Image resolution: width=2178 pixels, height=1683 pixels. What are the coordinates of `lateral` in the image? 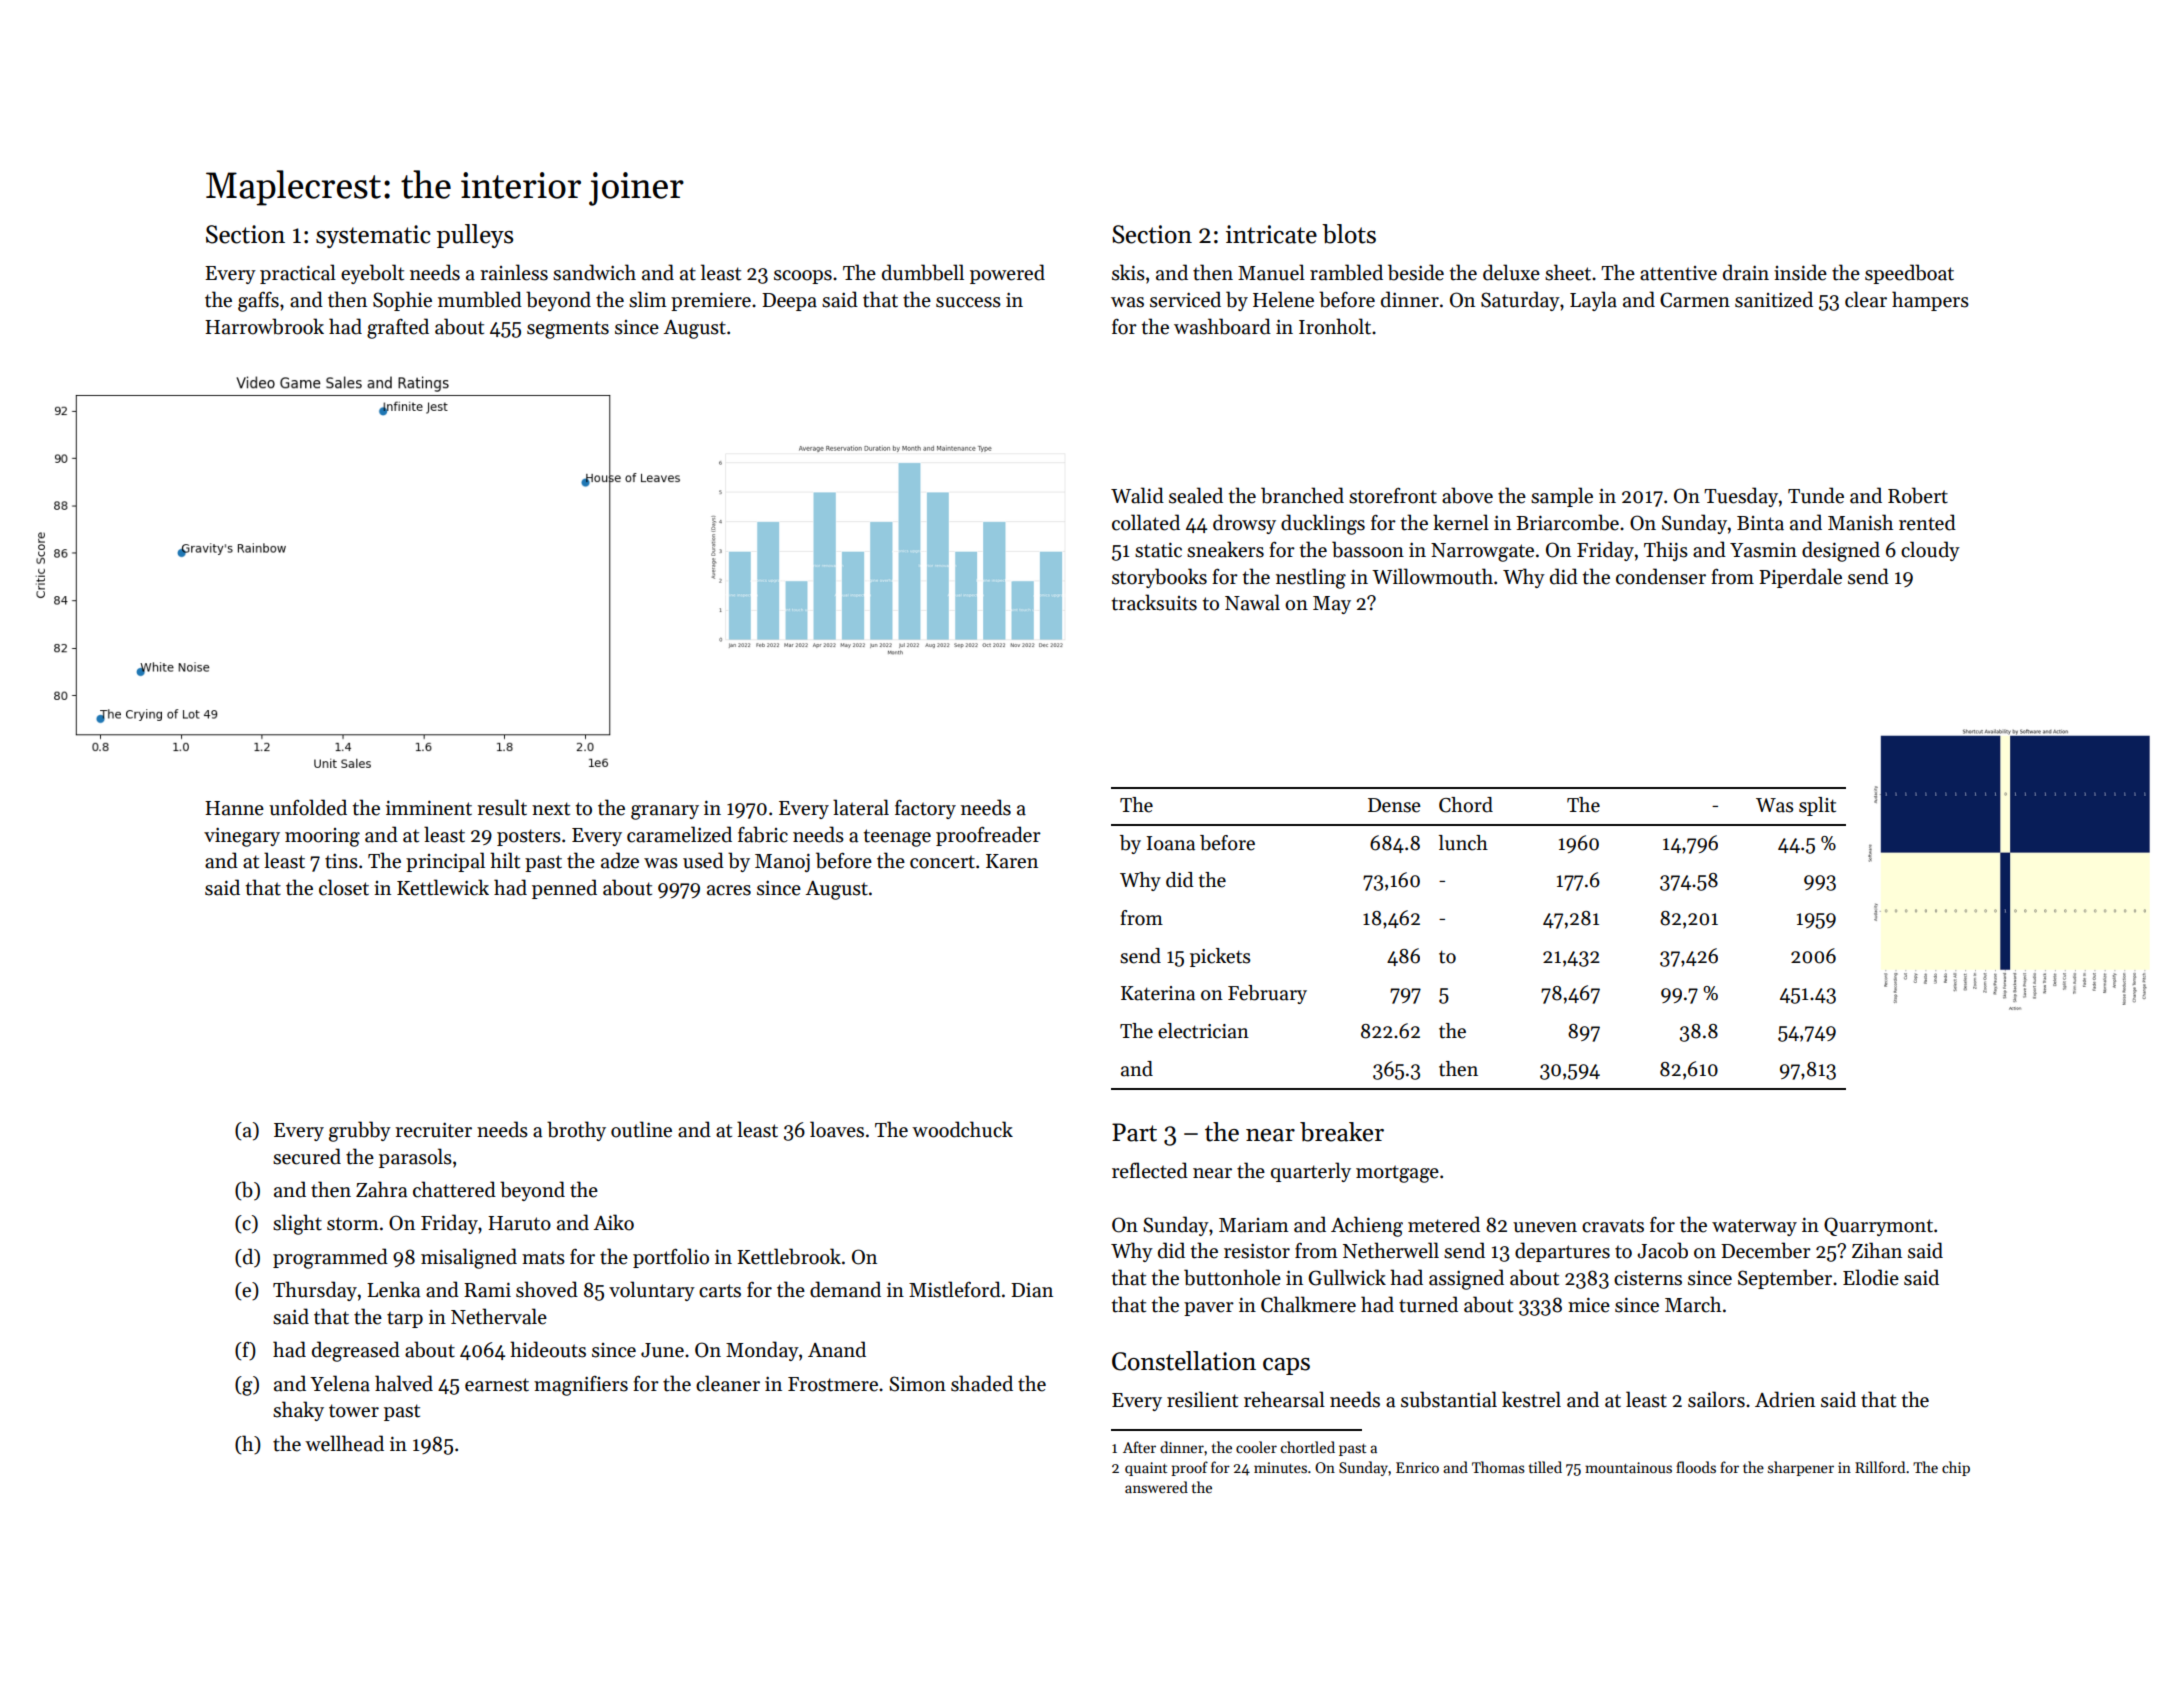 It's located at (861, 807).
